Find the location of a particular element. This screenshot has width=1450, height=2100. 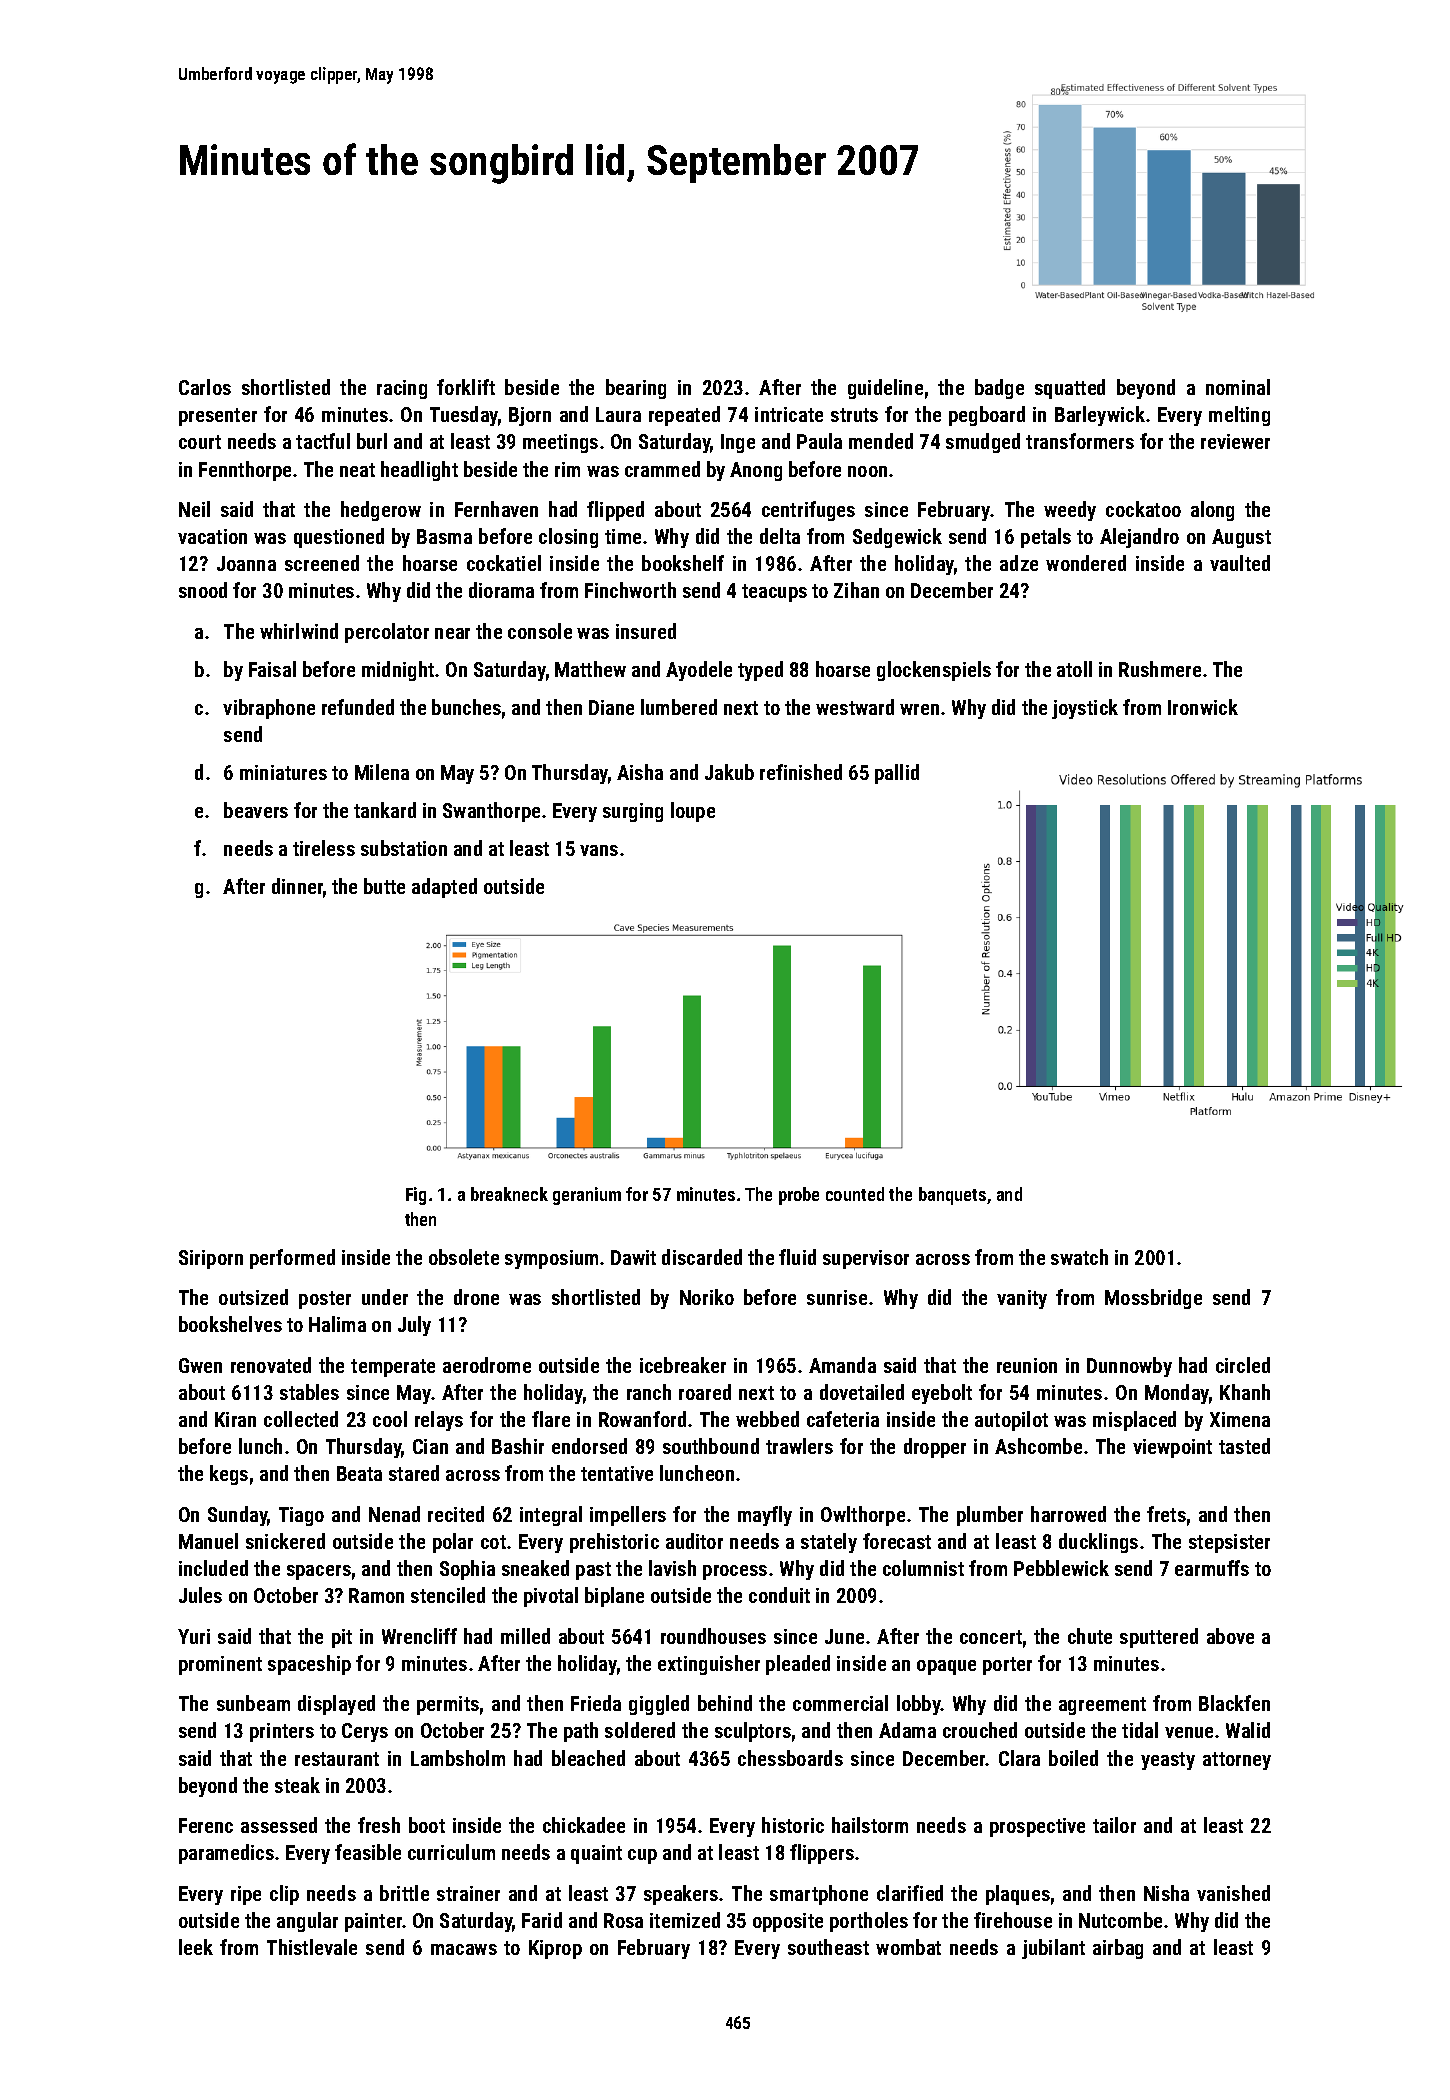

Thistlevale is located at coordinates (312, 1947).
